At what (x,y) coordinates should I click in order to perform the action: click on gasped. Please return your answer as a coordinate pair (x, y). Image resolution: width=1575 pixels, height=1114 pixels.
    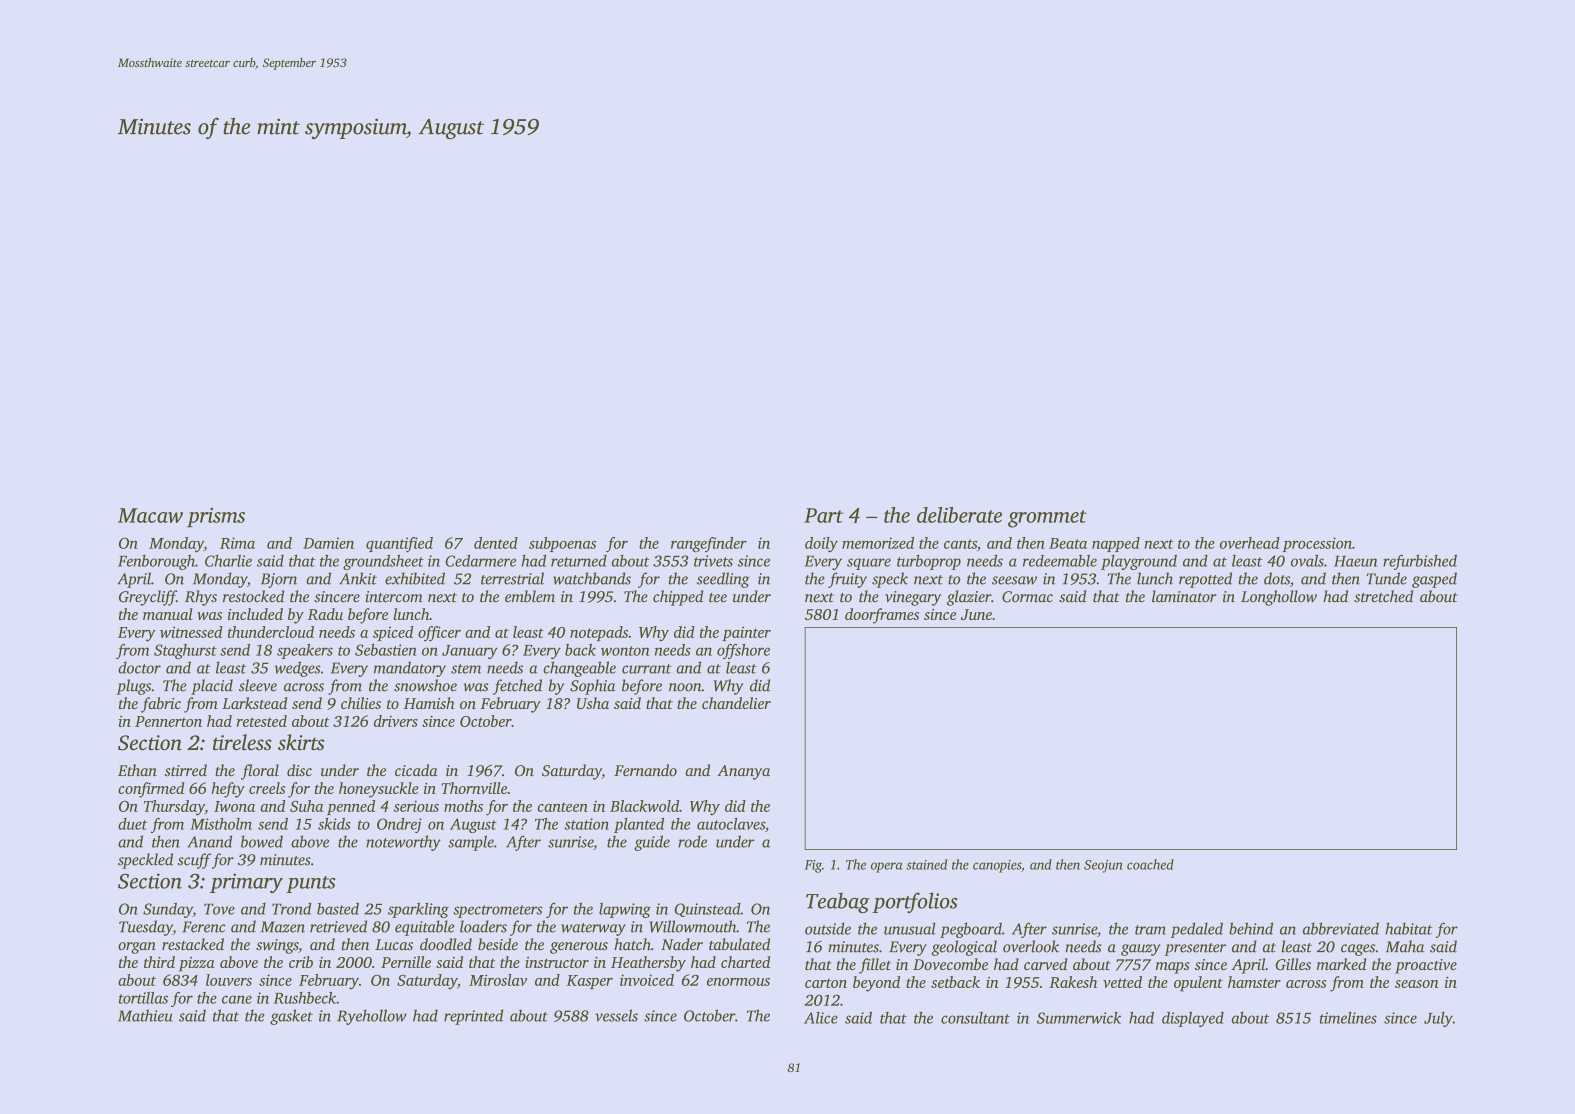
    Looking at the image, I should click on (1434, 580).
